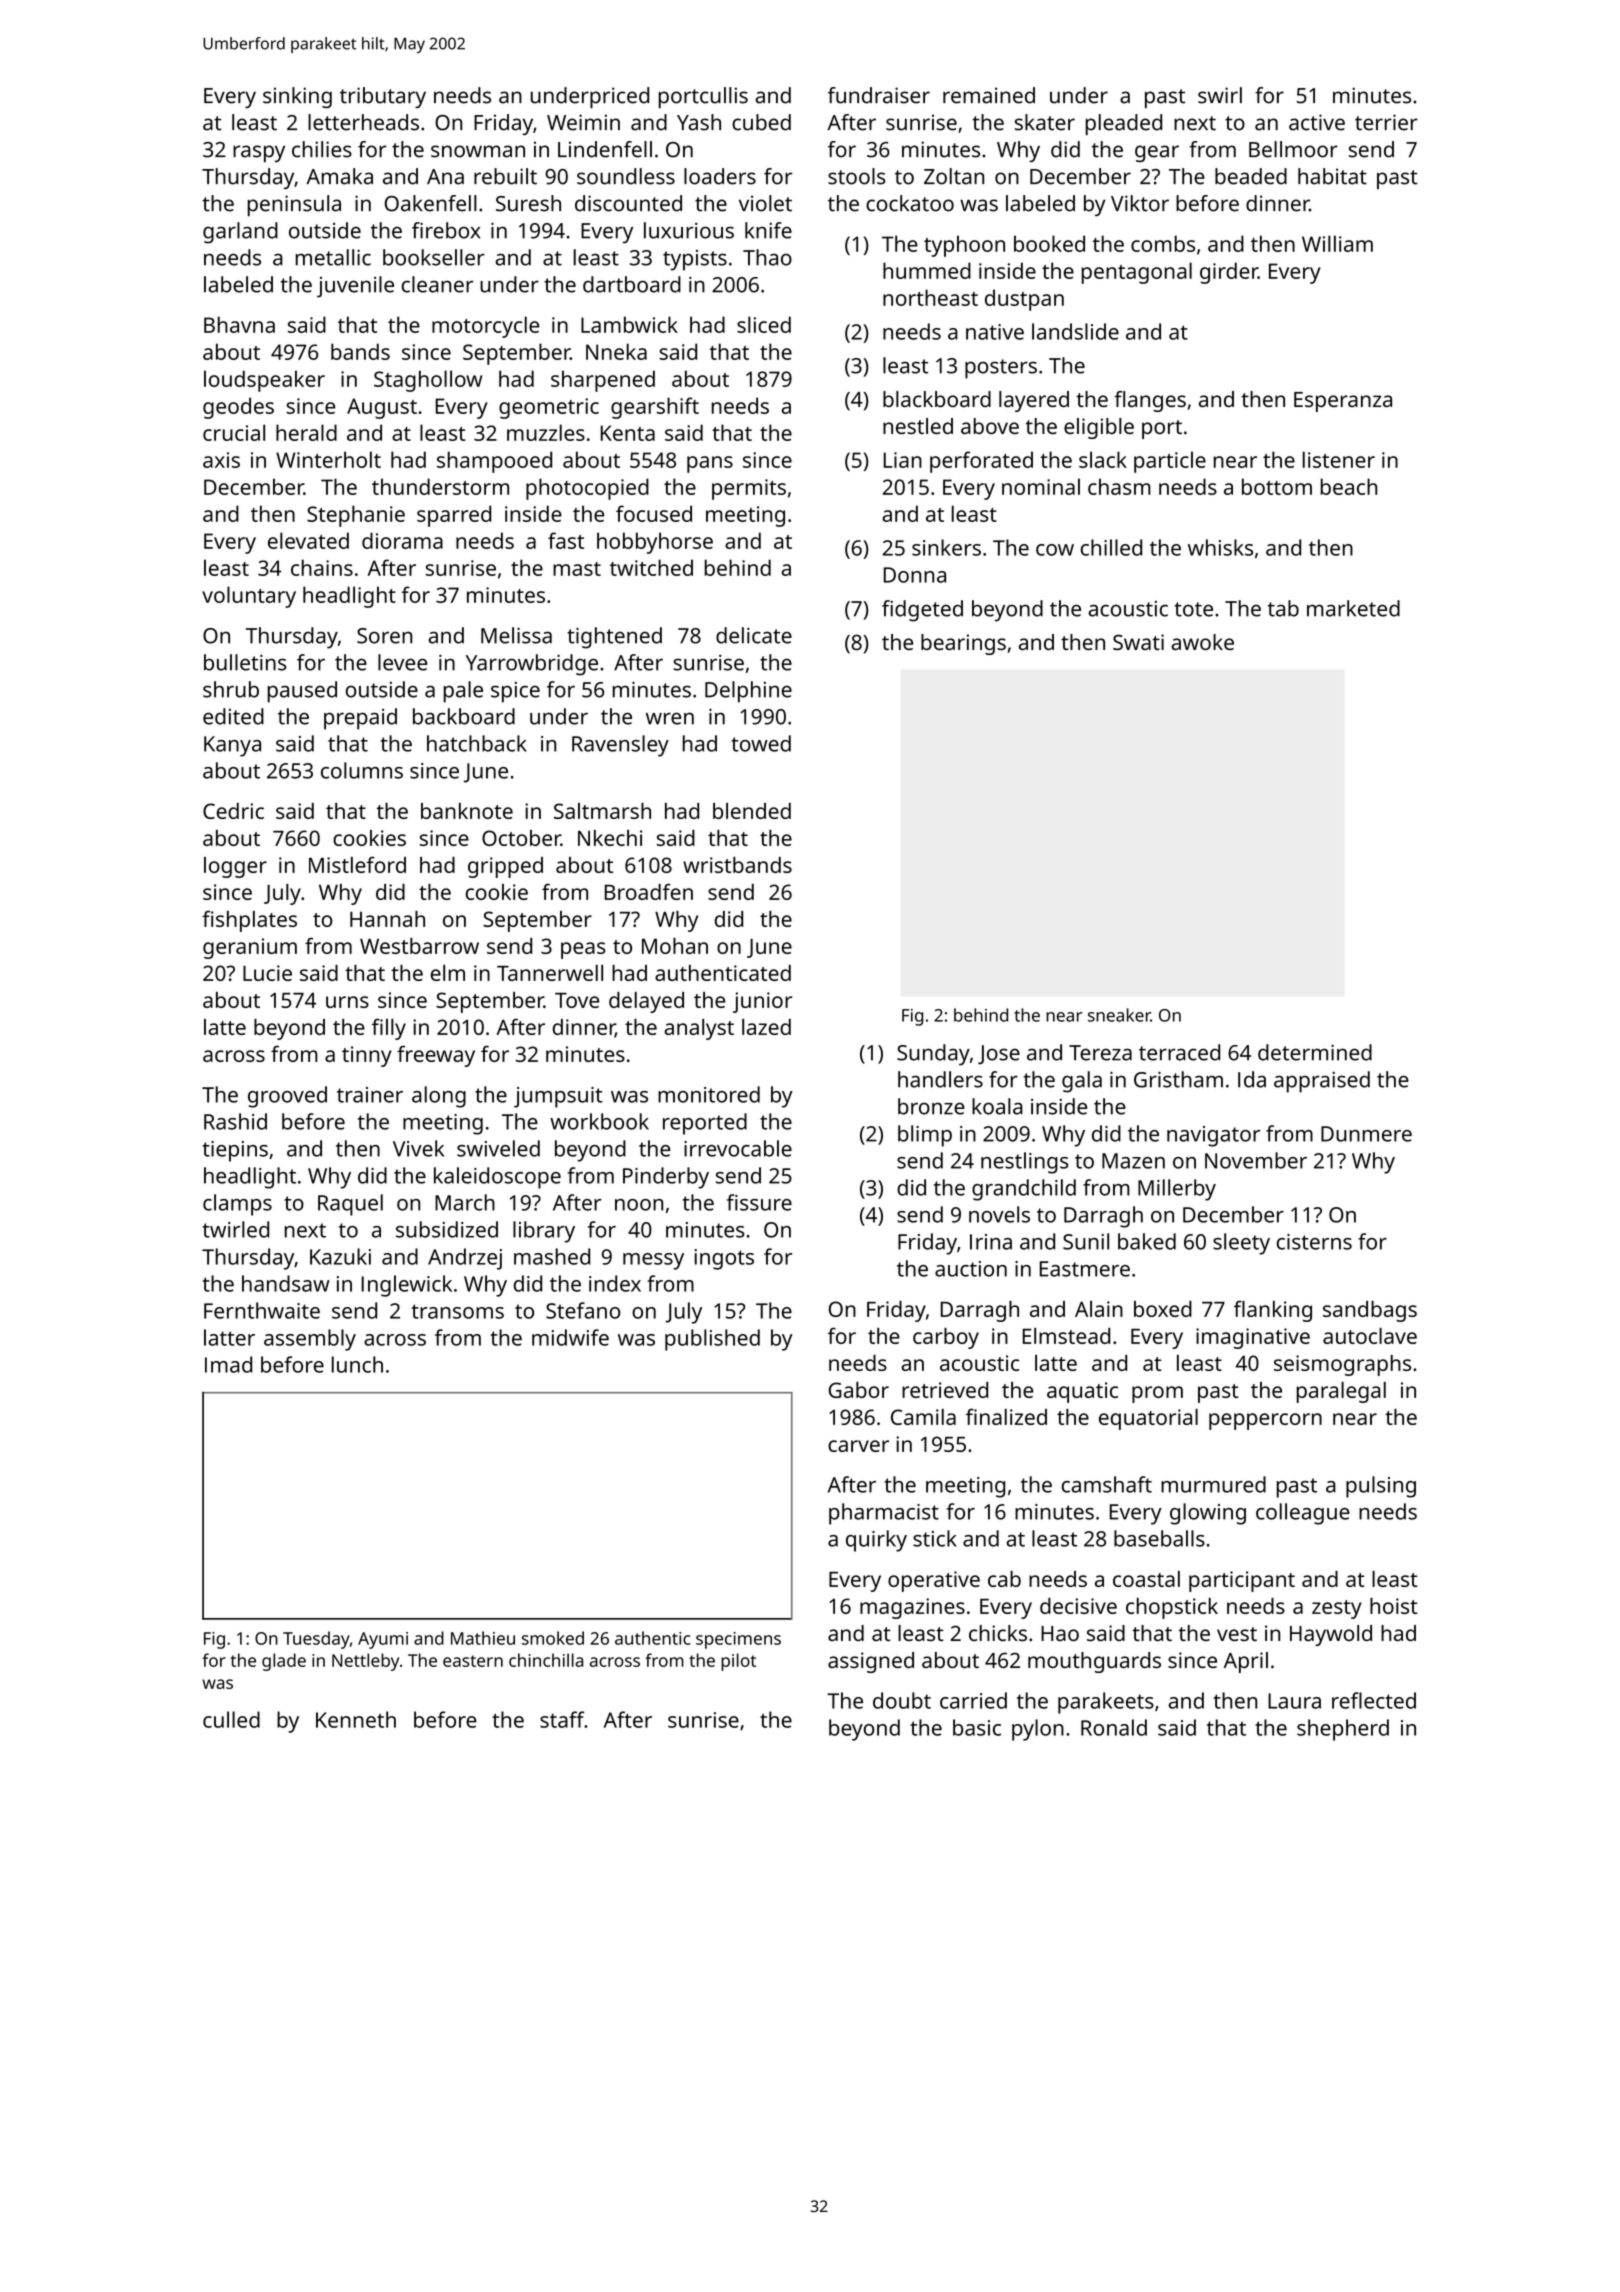 The image size is (1620, 2292). Describe the element at coordinates (259, 153) in the screenshot. I see `raspy` at that location.
